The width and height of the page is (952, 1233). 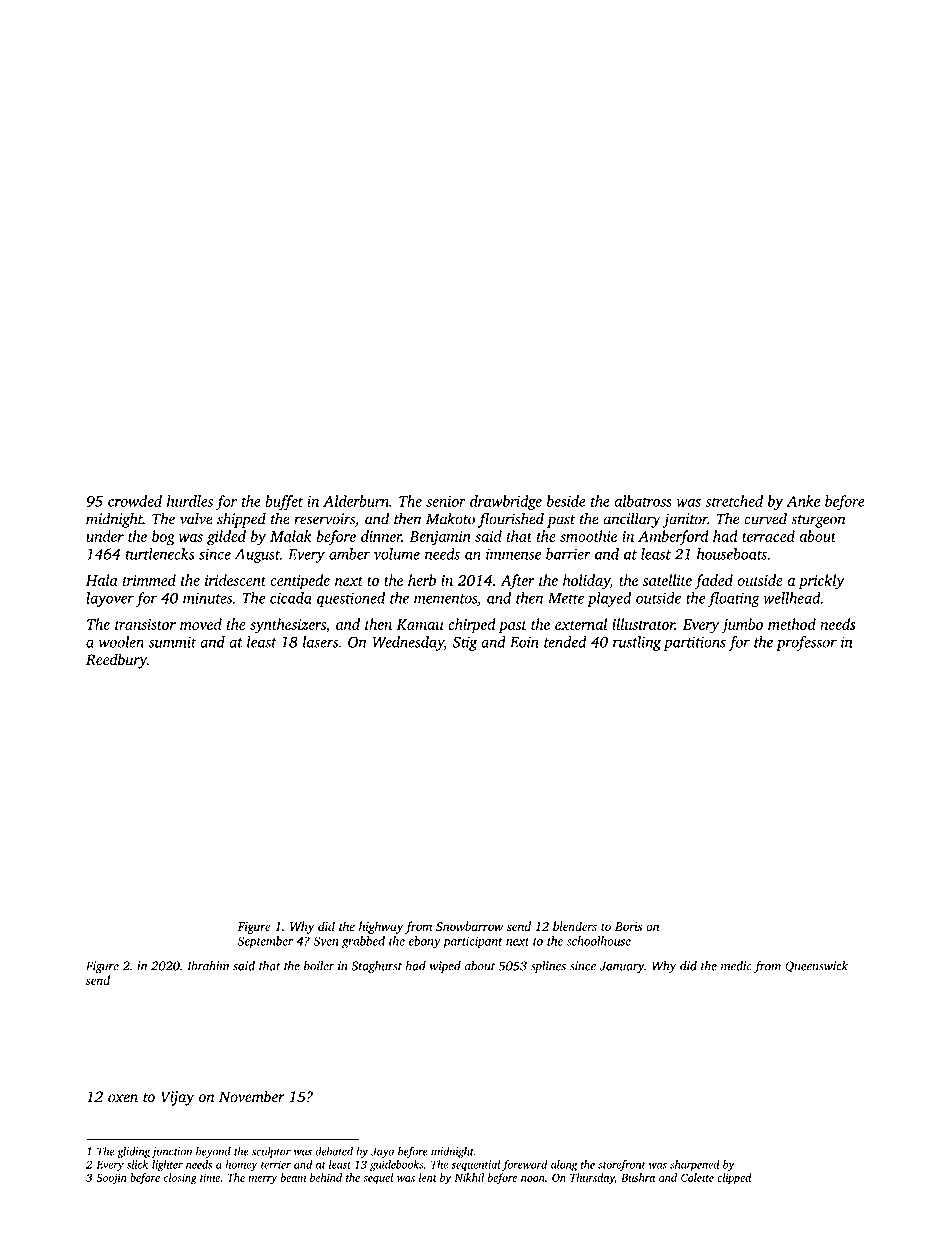 What do you see at coordinates (196, 519) in the page?
I see `valve` at bounding box center [196, 519].
